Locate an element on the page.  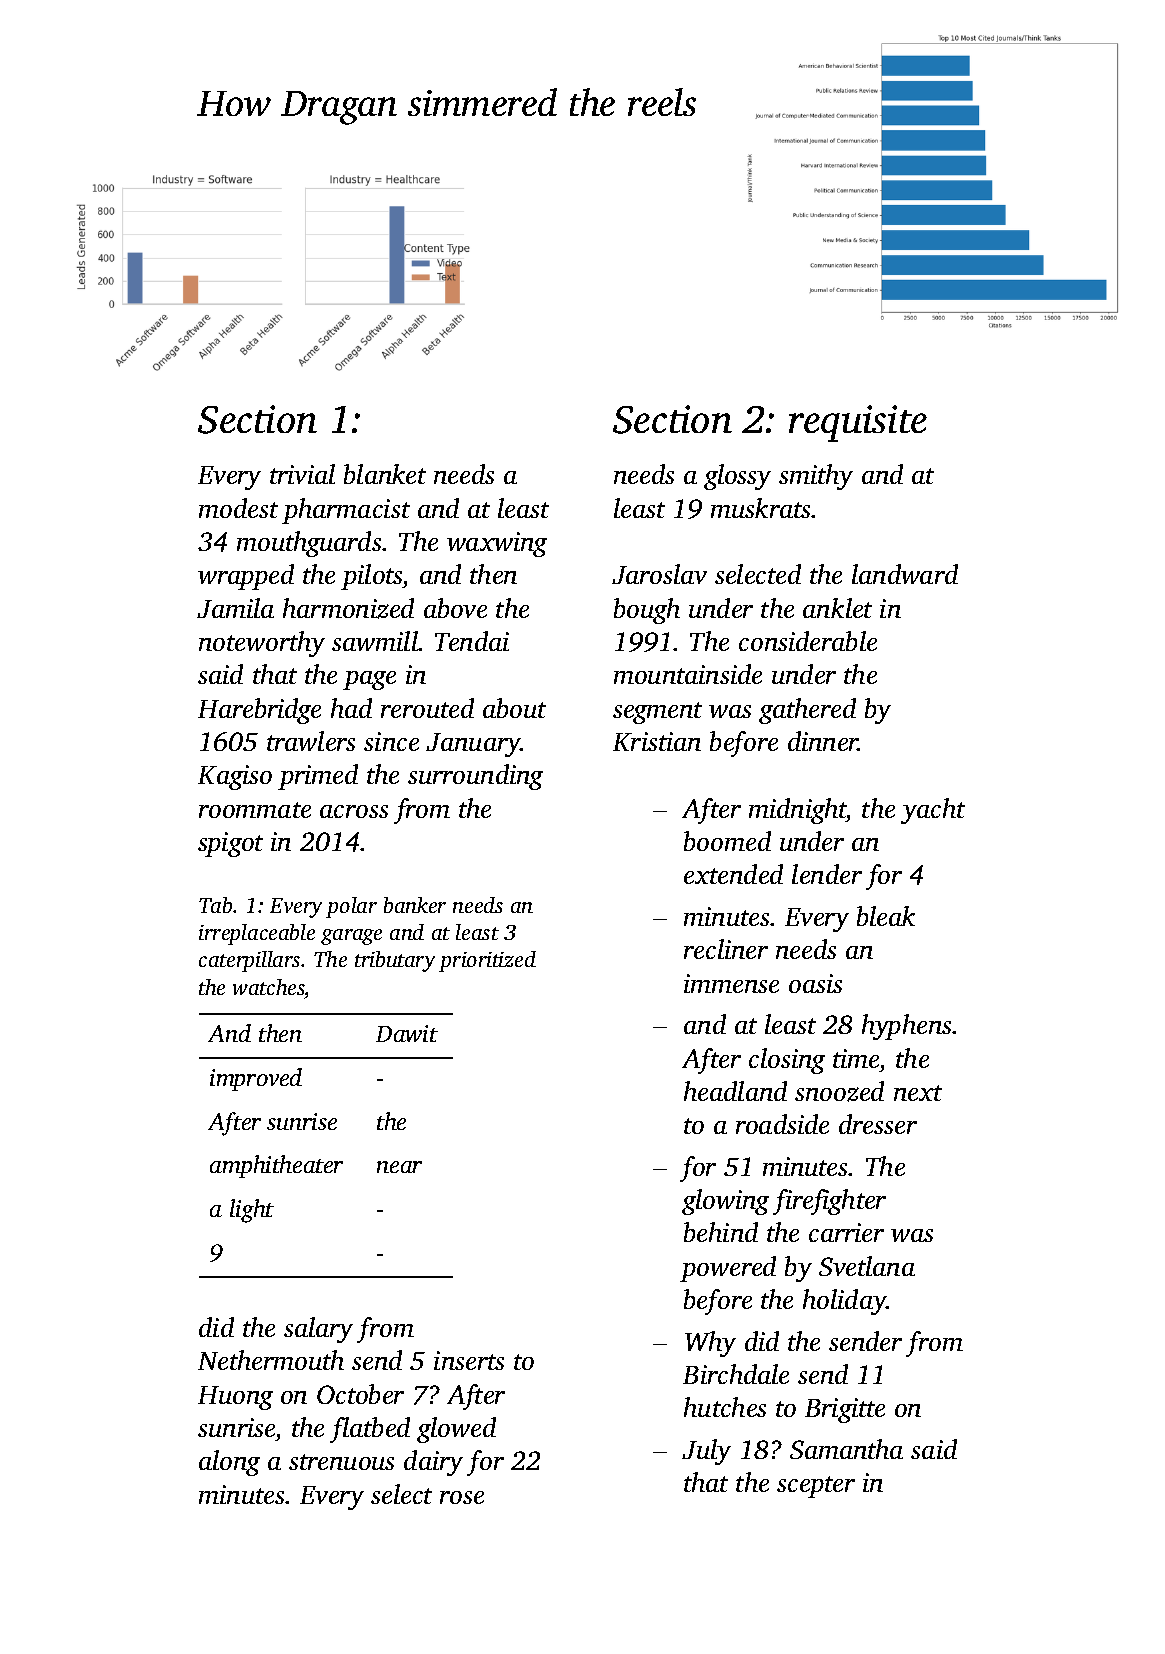
roadside is located at coordinates (782, 1124).
